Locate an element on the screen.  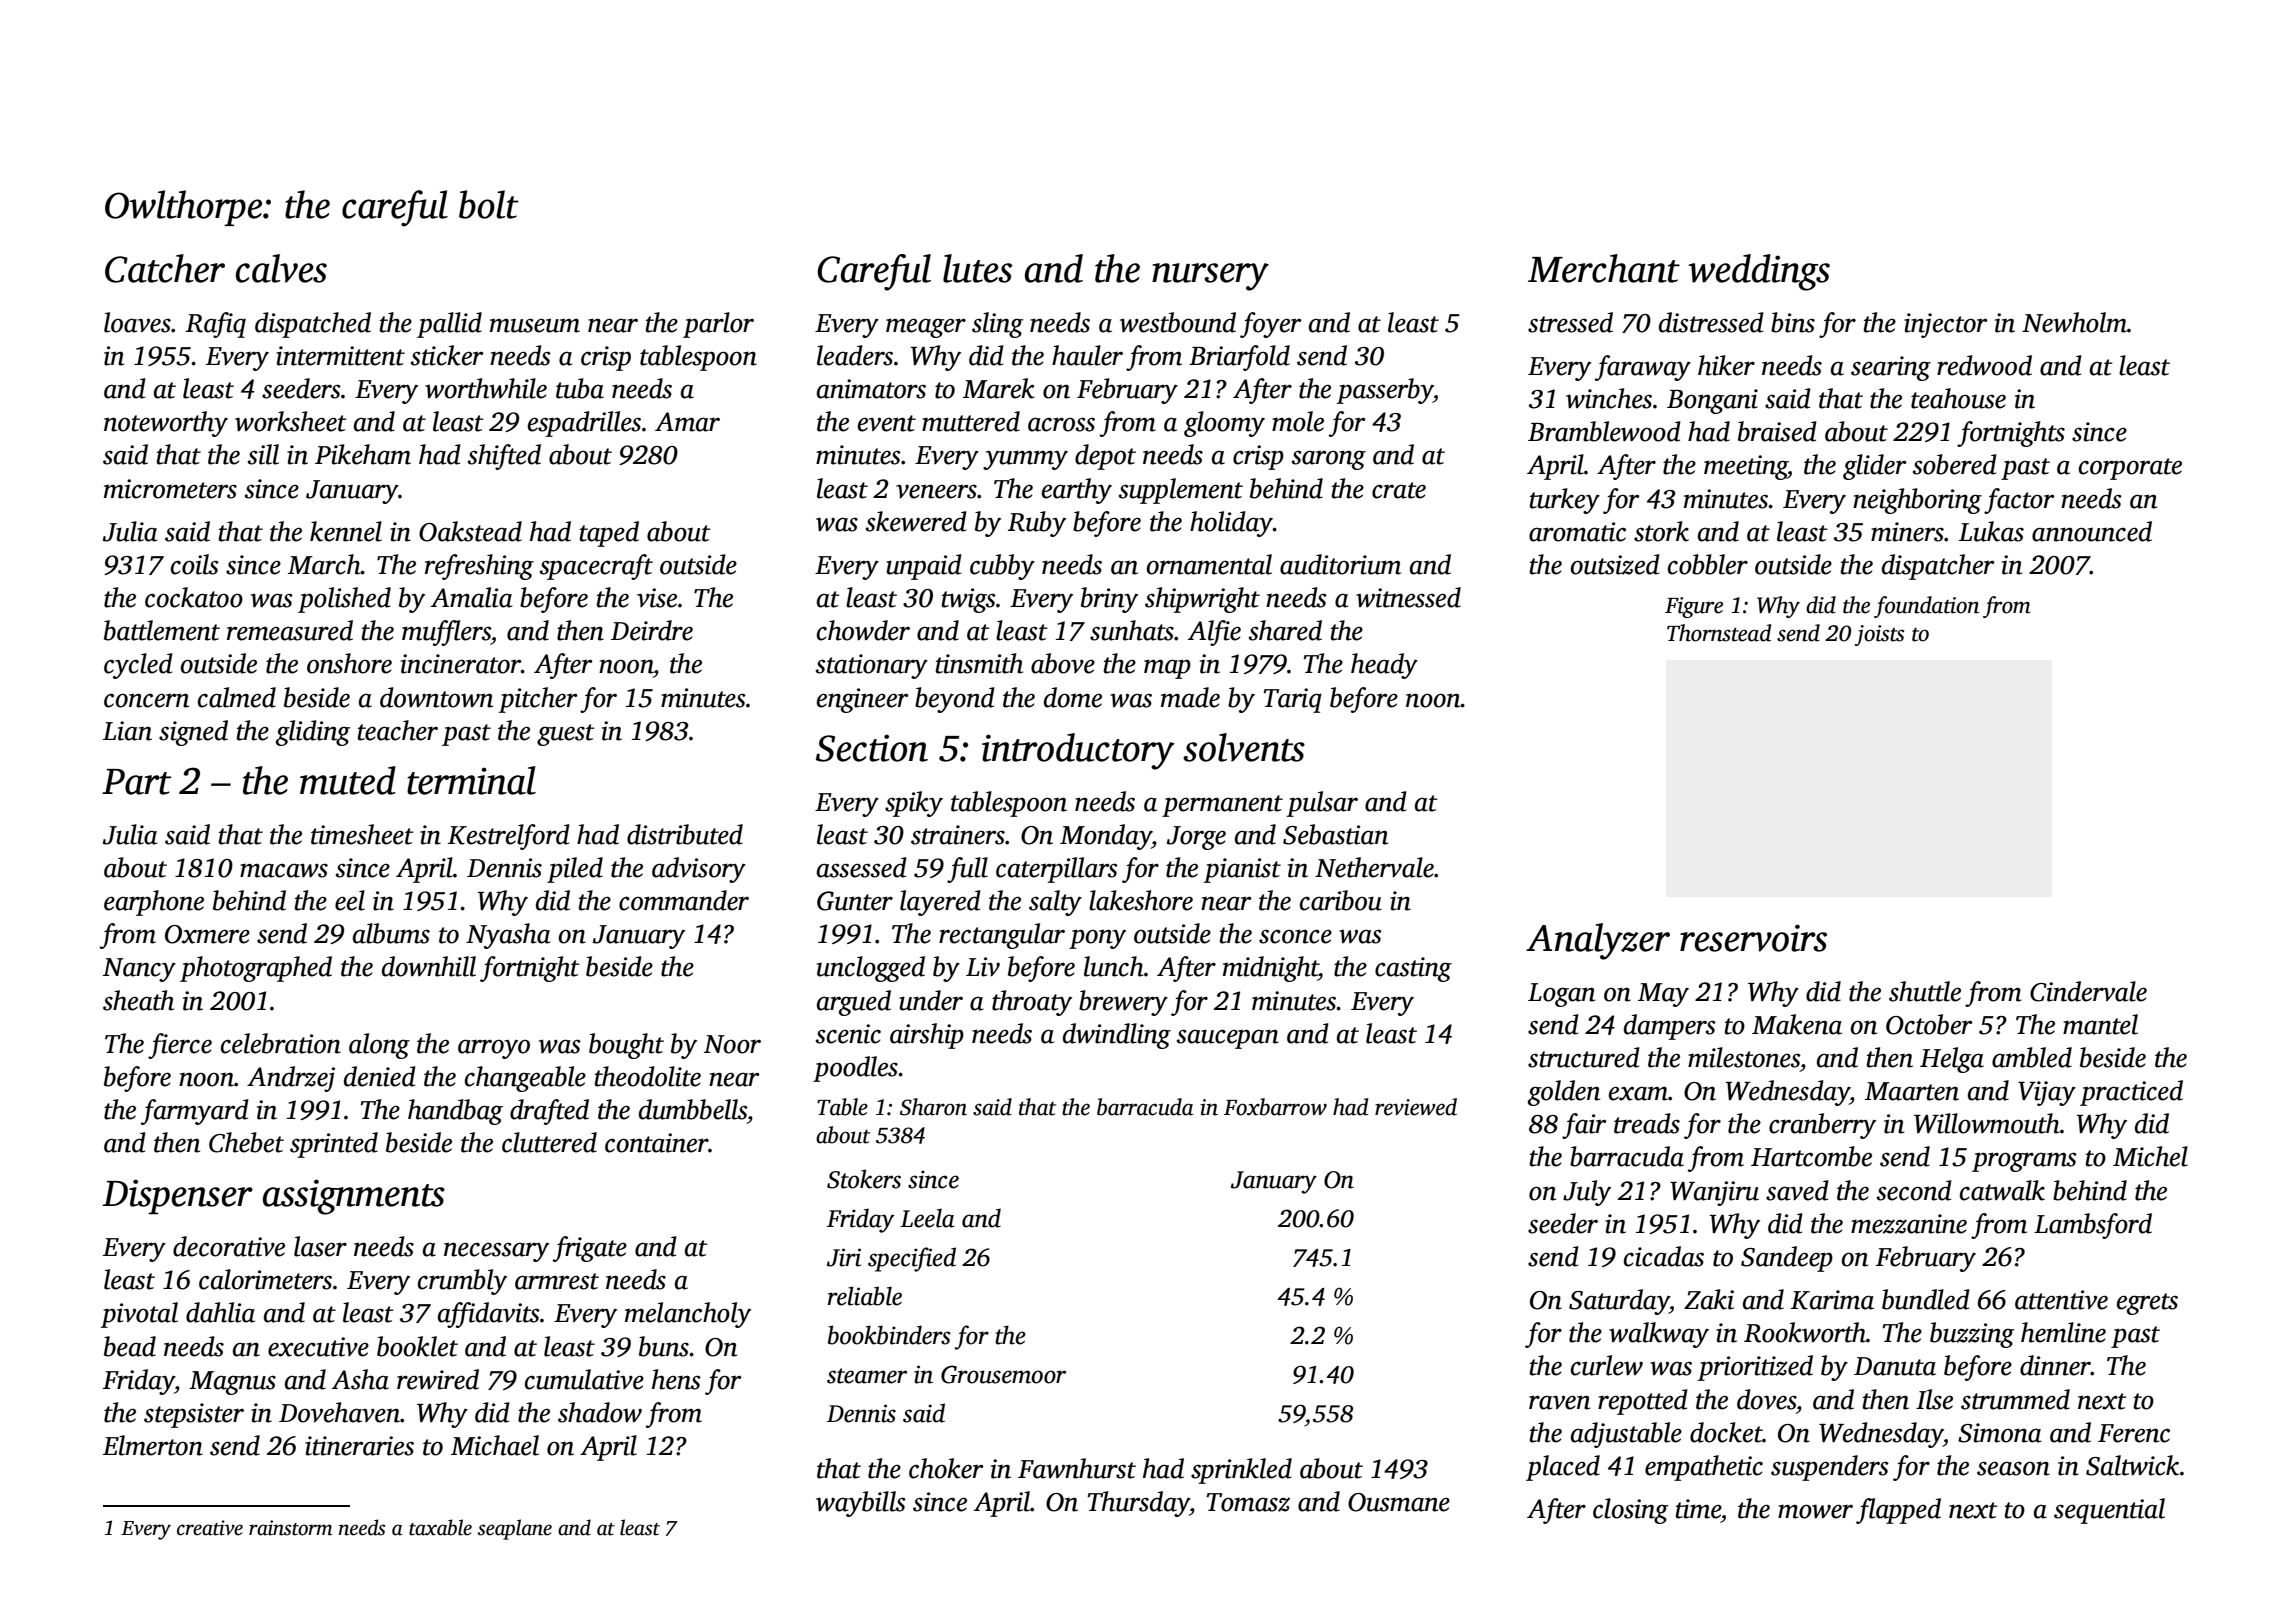
joists is located at coordinates (1879, 635).
